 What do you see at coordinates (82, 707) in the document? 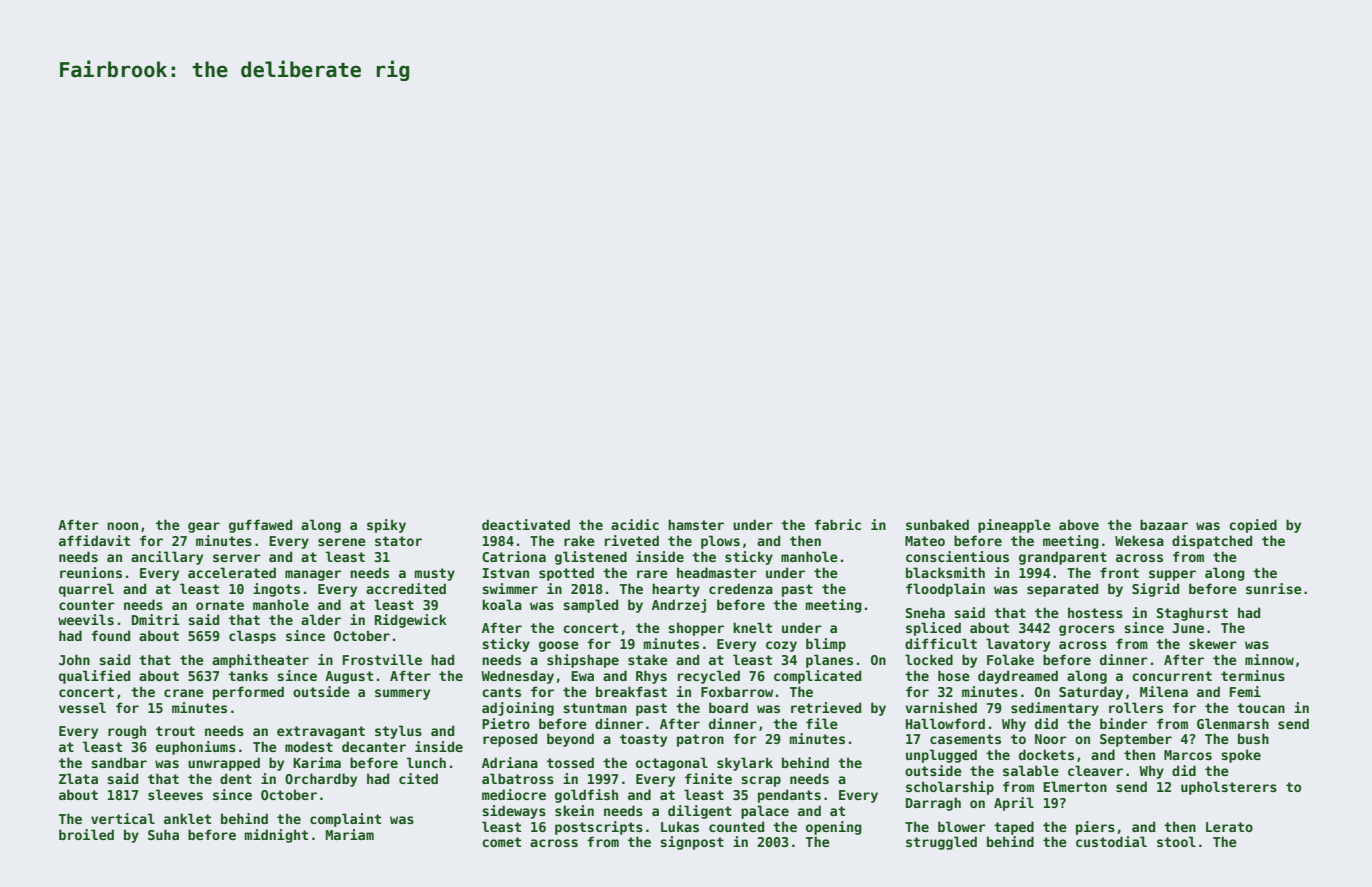
I see `vessel` at bounding box center [82, 707].
